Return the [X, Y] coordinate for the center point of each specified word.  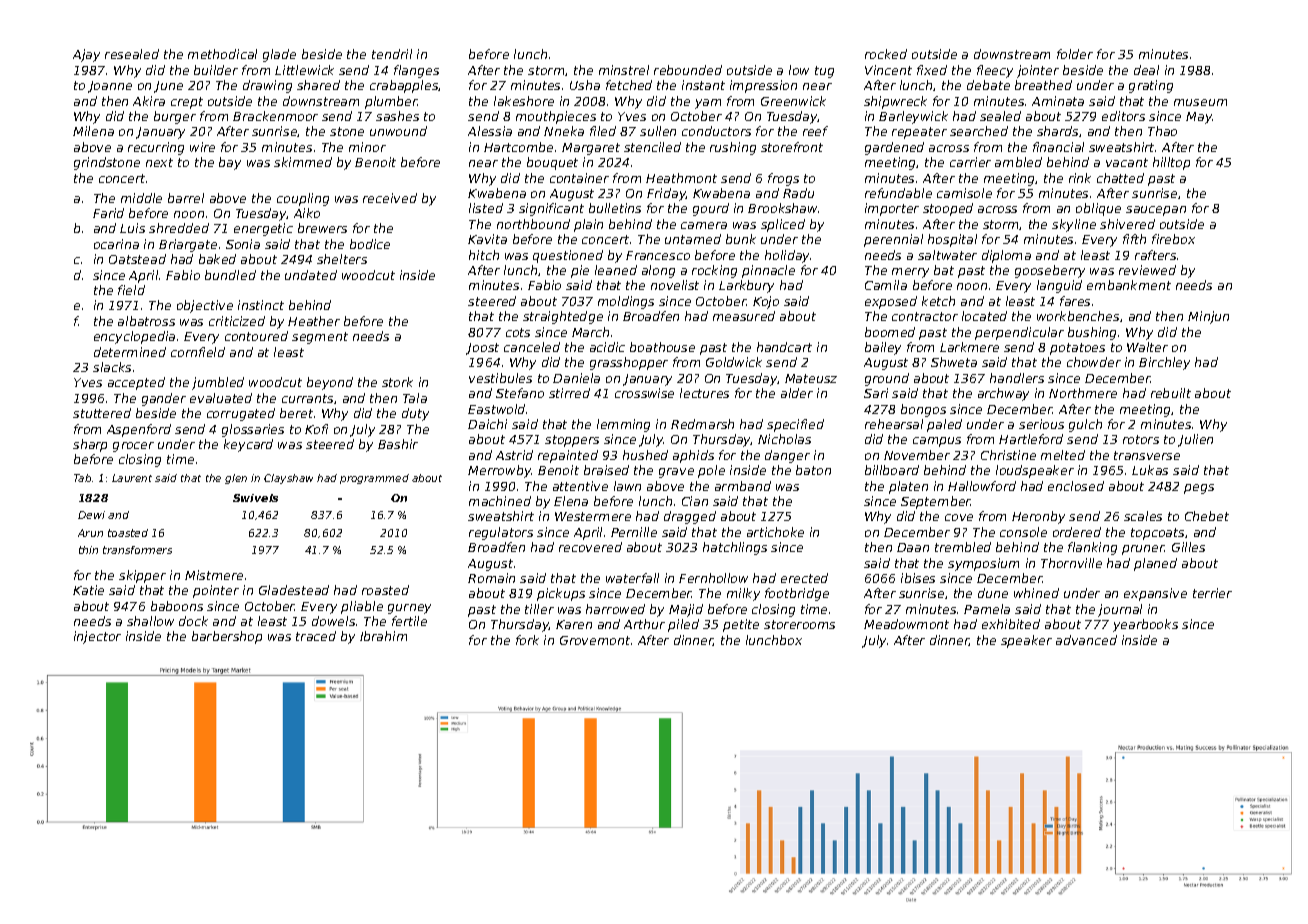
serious [1041, 424]
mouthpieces [556, 117]
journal [1120, 610]
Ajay [86, 55]
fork [527, 640]
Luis [132, 228]
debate [988, 85]
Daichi [487, 424]
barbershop [227, 637]
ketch [938, 301]
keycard [248, 445]
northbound [533, 224]
